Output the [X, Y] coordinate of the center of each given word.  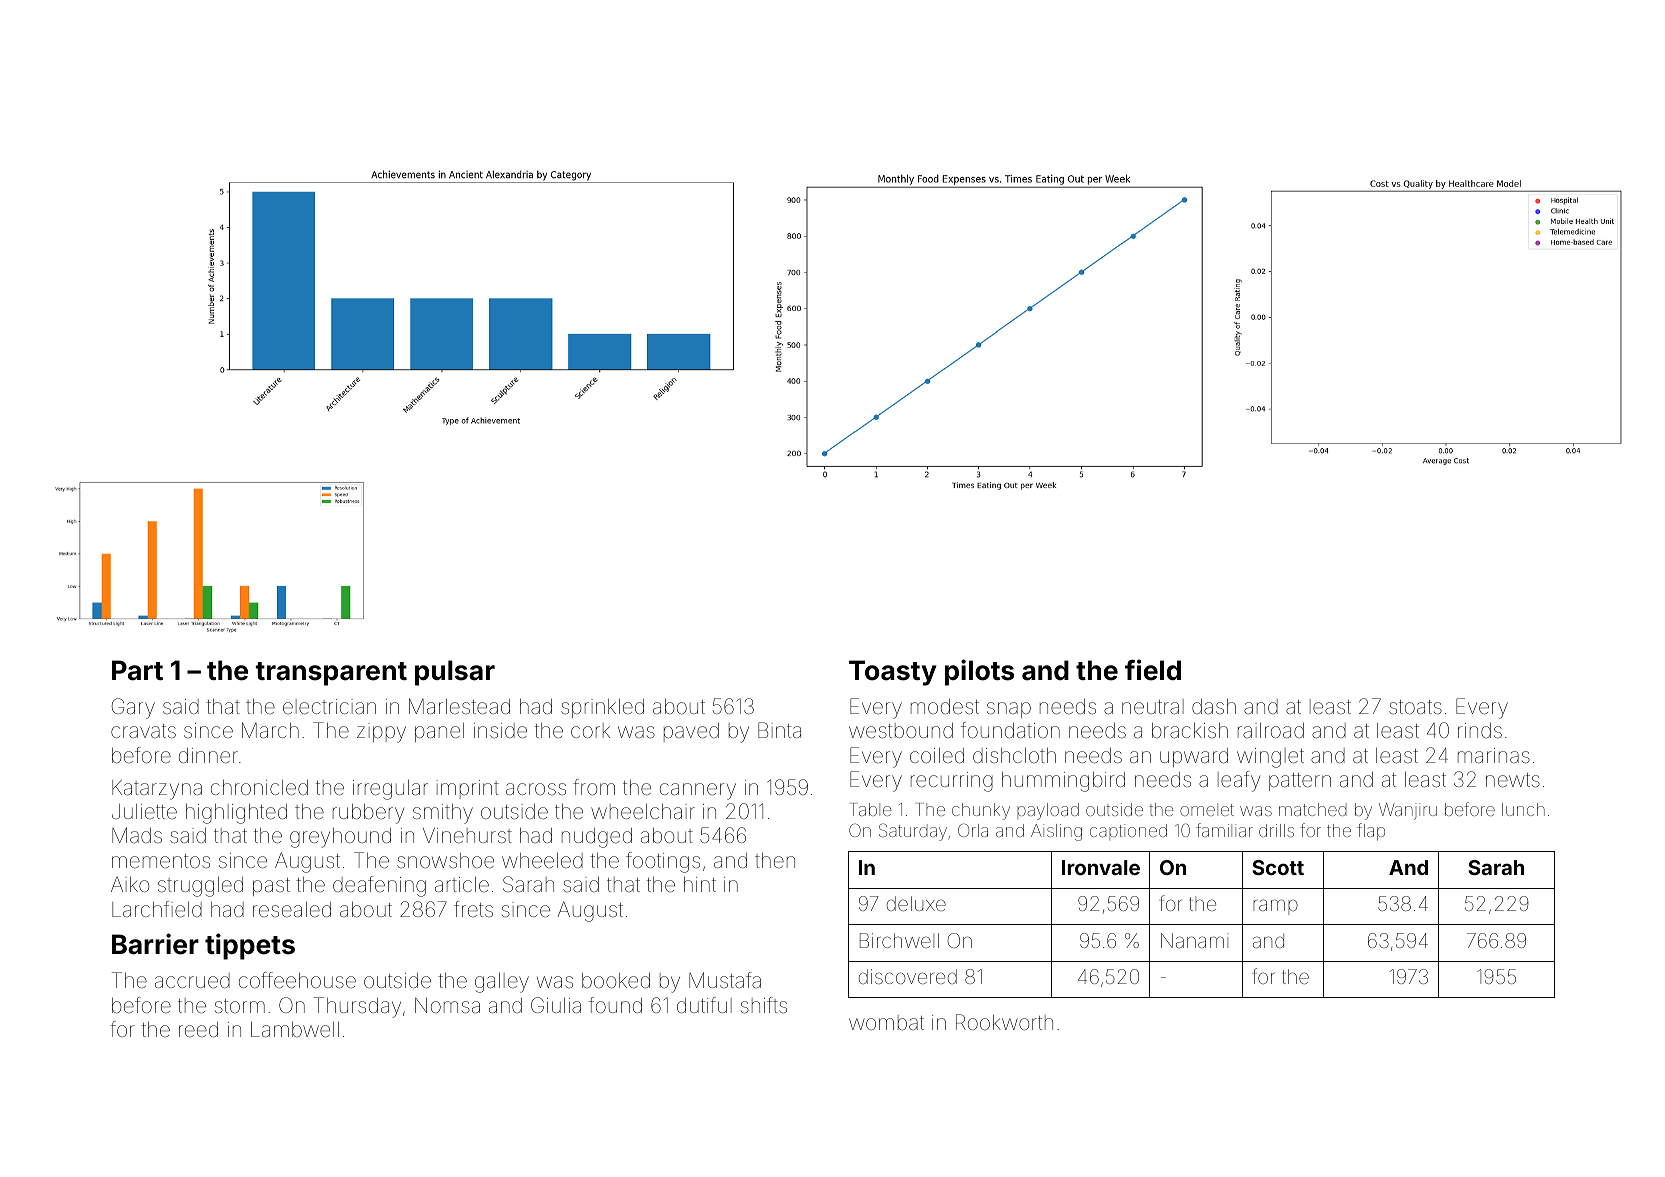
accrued [192, 980]
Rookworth [1004, 1022]
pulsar [455, 673]
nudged [597, 838]
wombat [886, 1022]
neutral [1153, 706]
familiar [1224, 830]
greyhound [340, 838]
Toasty [892, 673]
